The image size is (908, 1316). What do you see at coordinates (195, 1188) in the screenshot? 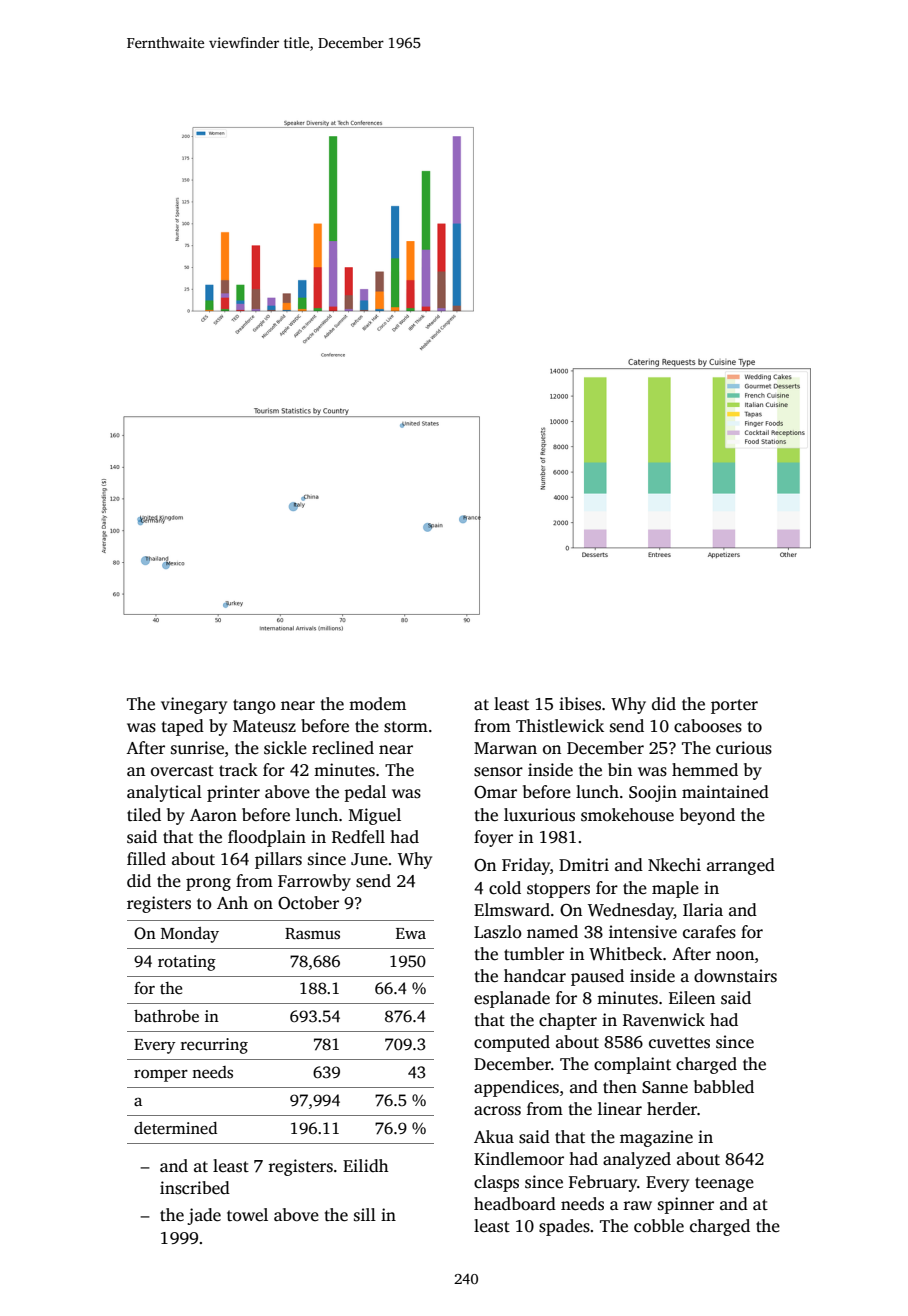
I see `inscribed` at bounding box center [195, 1188].
